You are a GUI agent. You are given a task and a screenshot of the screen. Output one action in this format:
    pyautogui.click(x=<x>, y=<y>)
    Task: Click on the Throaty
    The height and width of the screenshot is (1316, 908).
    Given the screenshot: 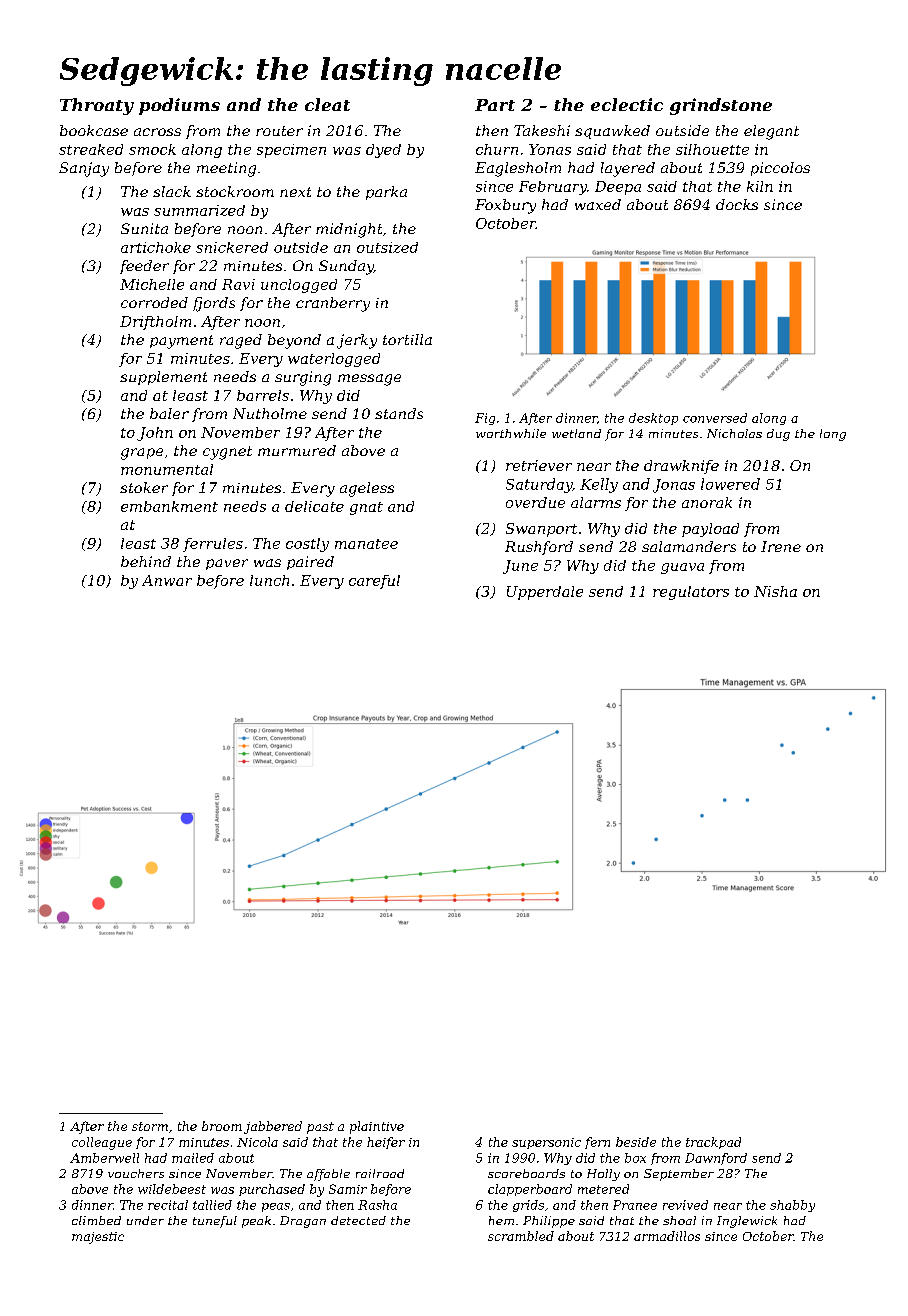 What is the action you would take?
    pyautogui.click(x=97, y=106)
